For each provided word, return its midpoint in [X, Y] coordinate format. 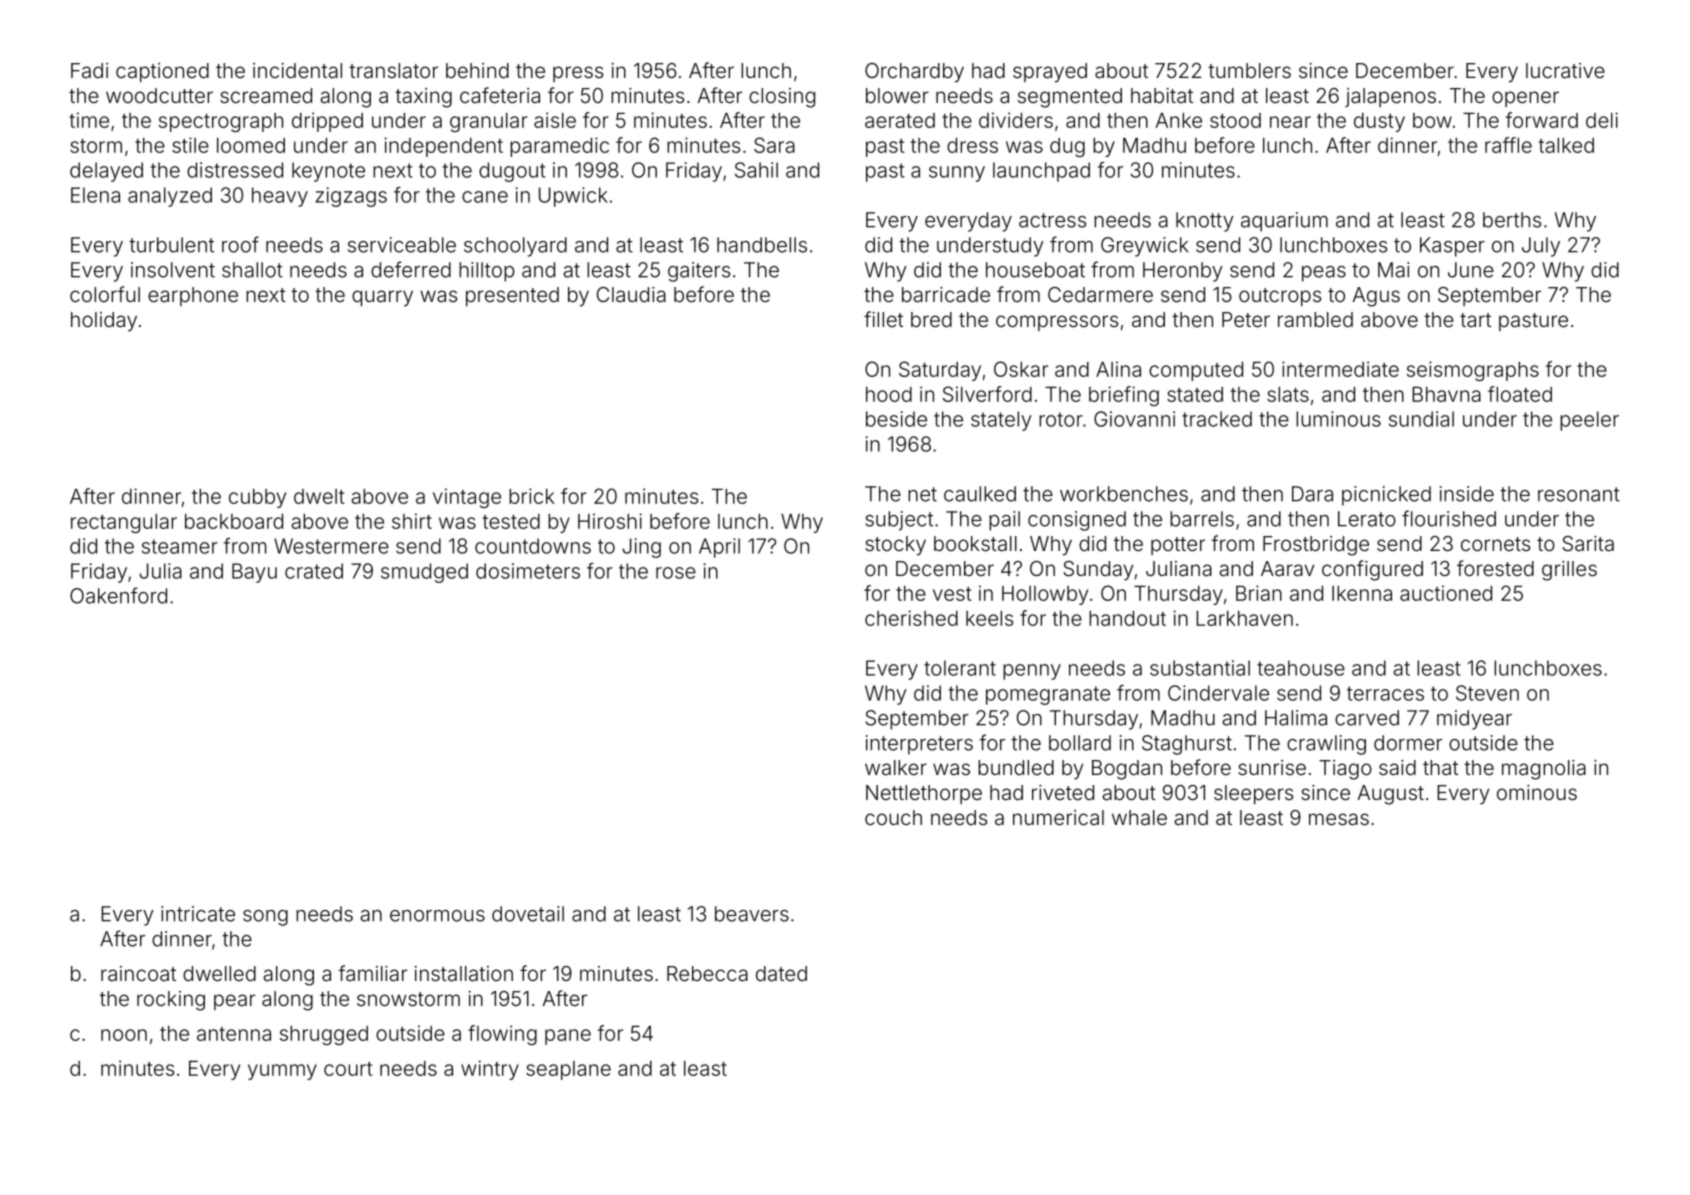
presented [512, 296]
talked [1566, 145]
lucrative [1565, 70]
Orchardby [914, 72]
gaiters [699, 272]
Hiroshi [610, 521]
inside [1467, 494]
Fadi [89, 70]
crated [314, 571]
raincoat [138, 973]
